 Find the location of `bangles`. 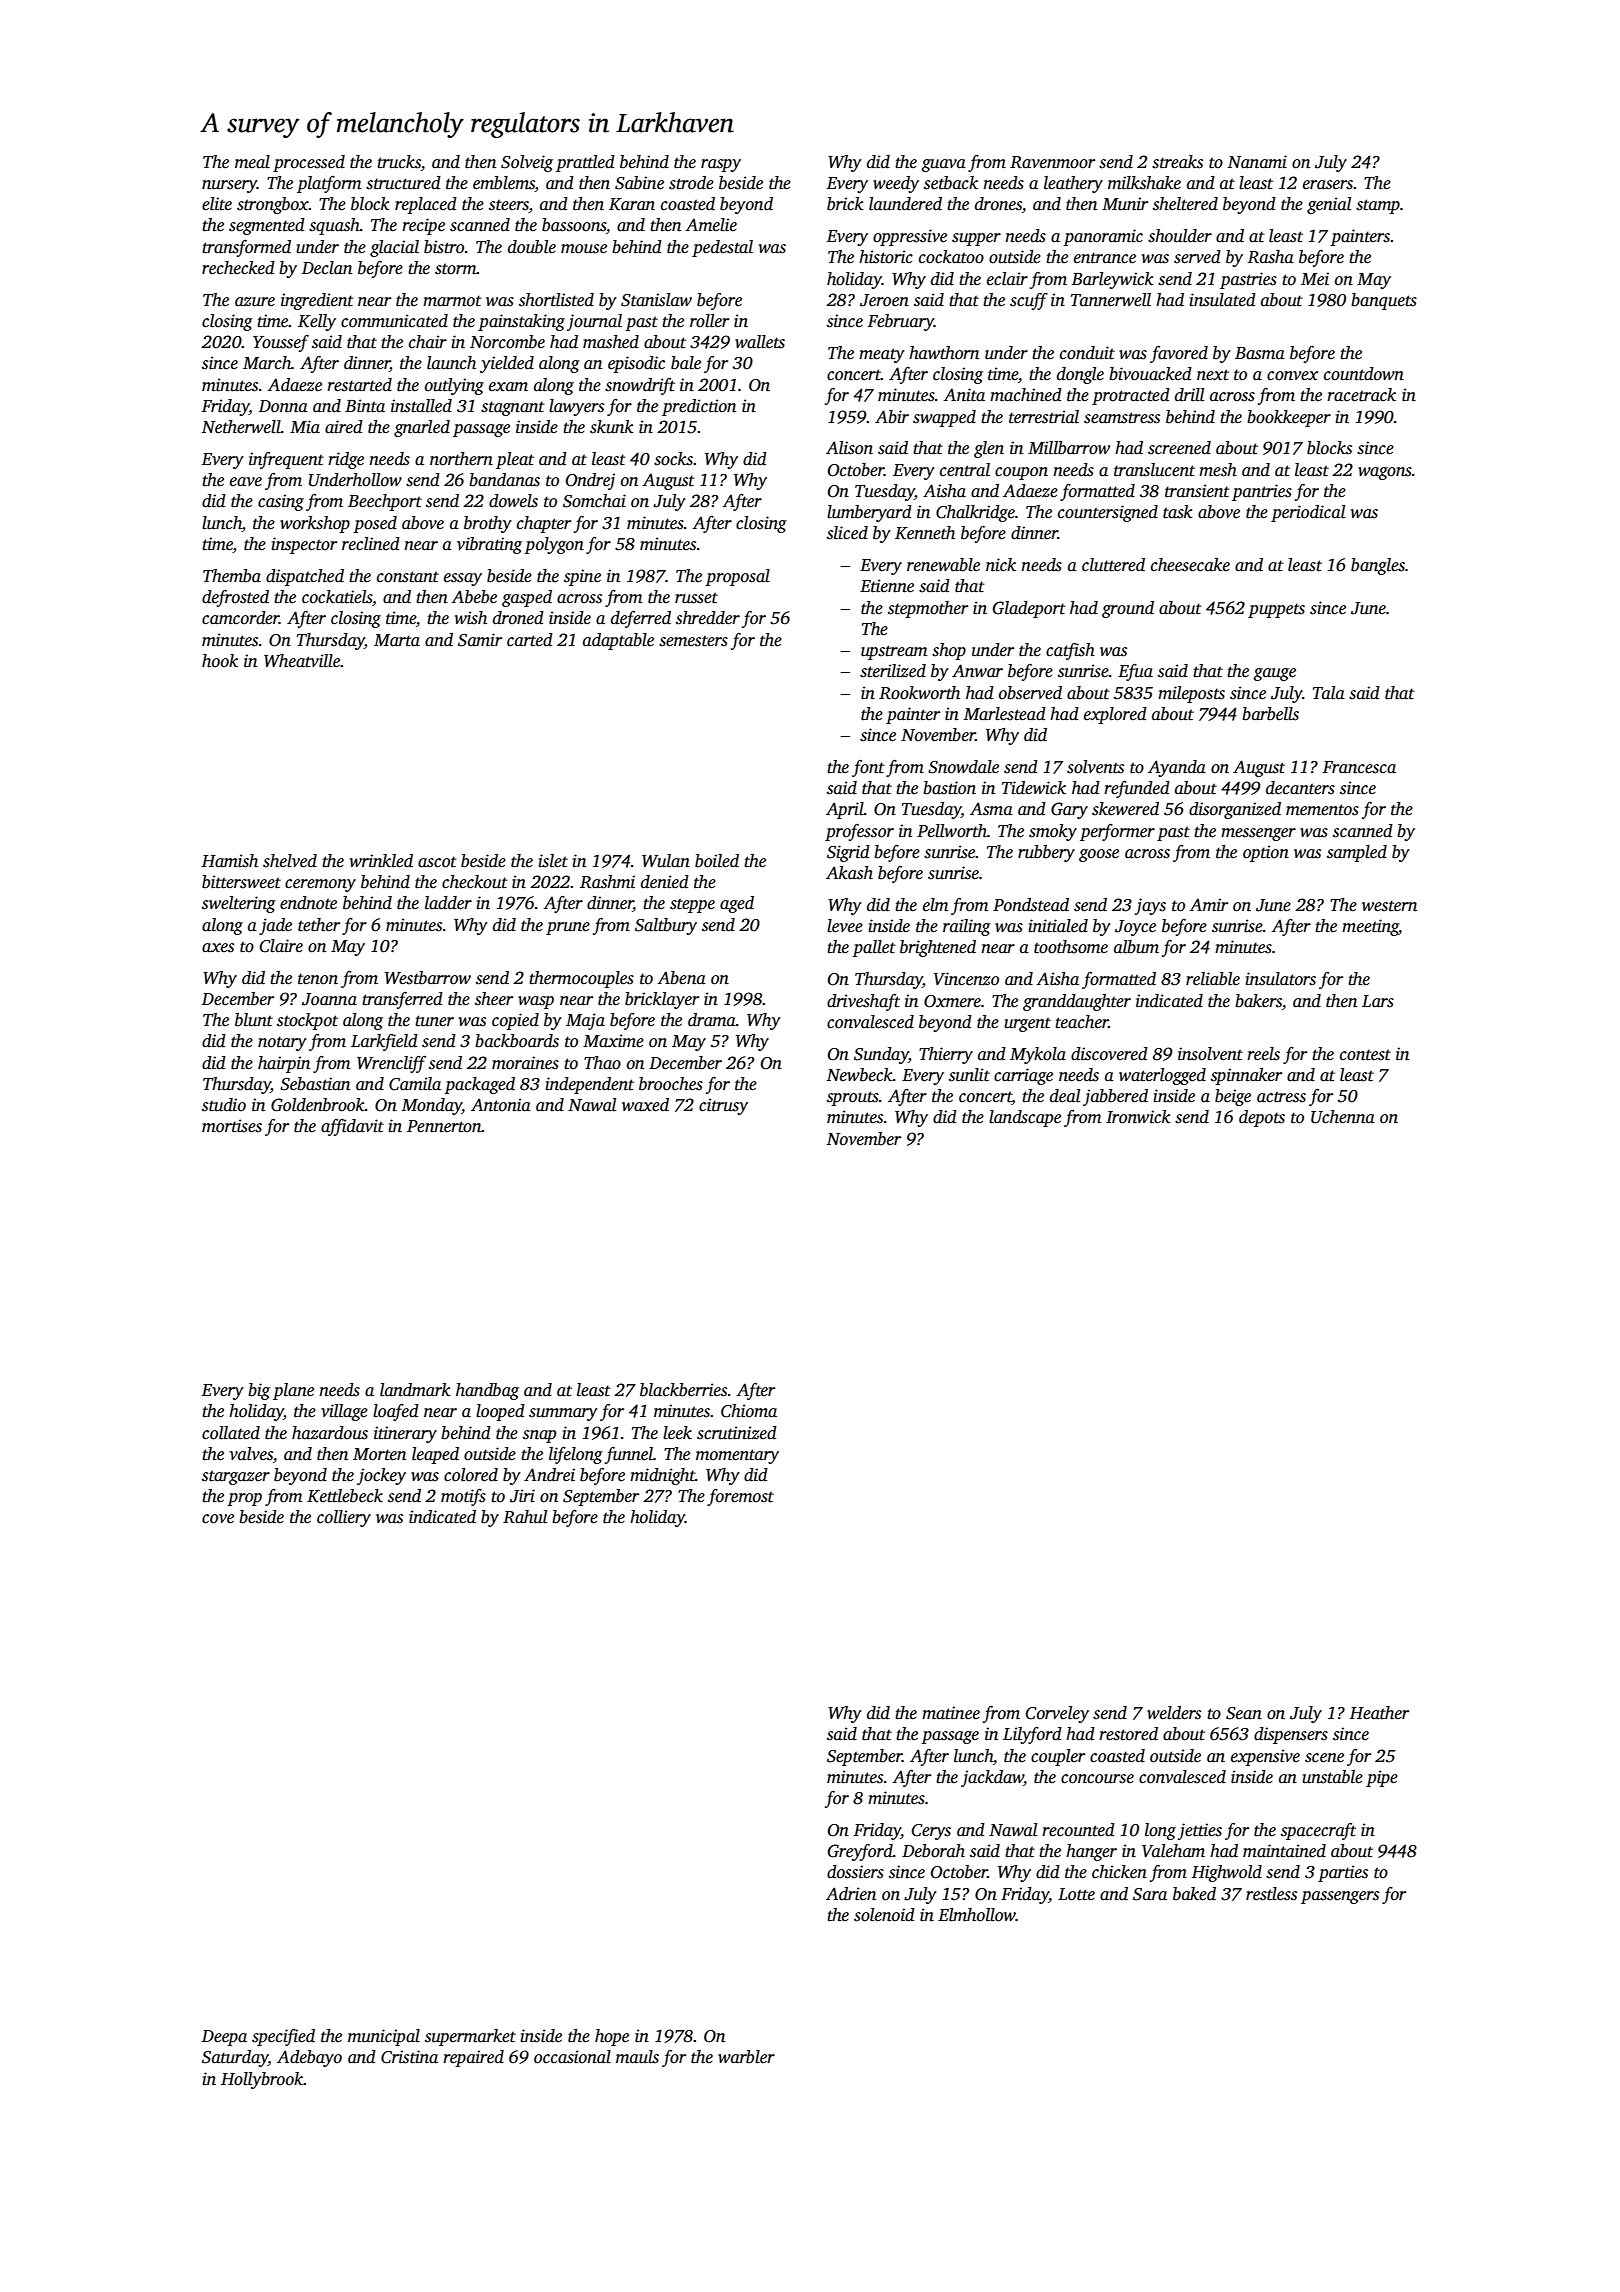

bangles is located at coordinates (1378, 566).
